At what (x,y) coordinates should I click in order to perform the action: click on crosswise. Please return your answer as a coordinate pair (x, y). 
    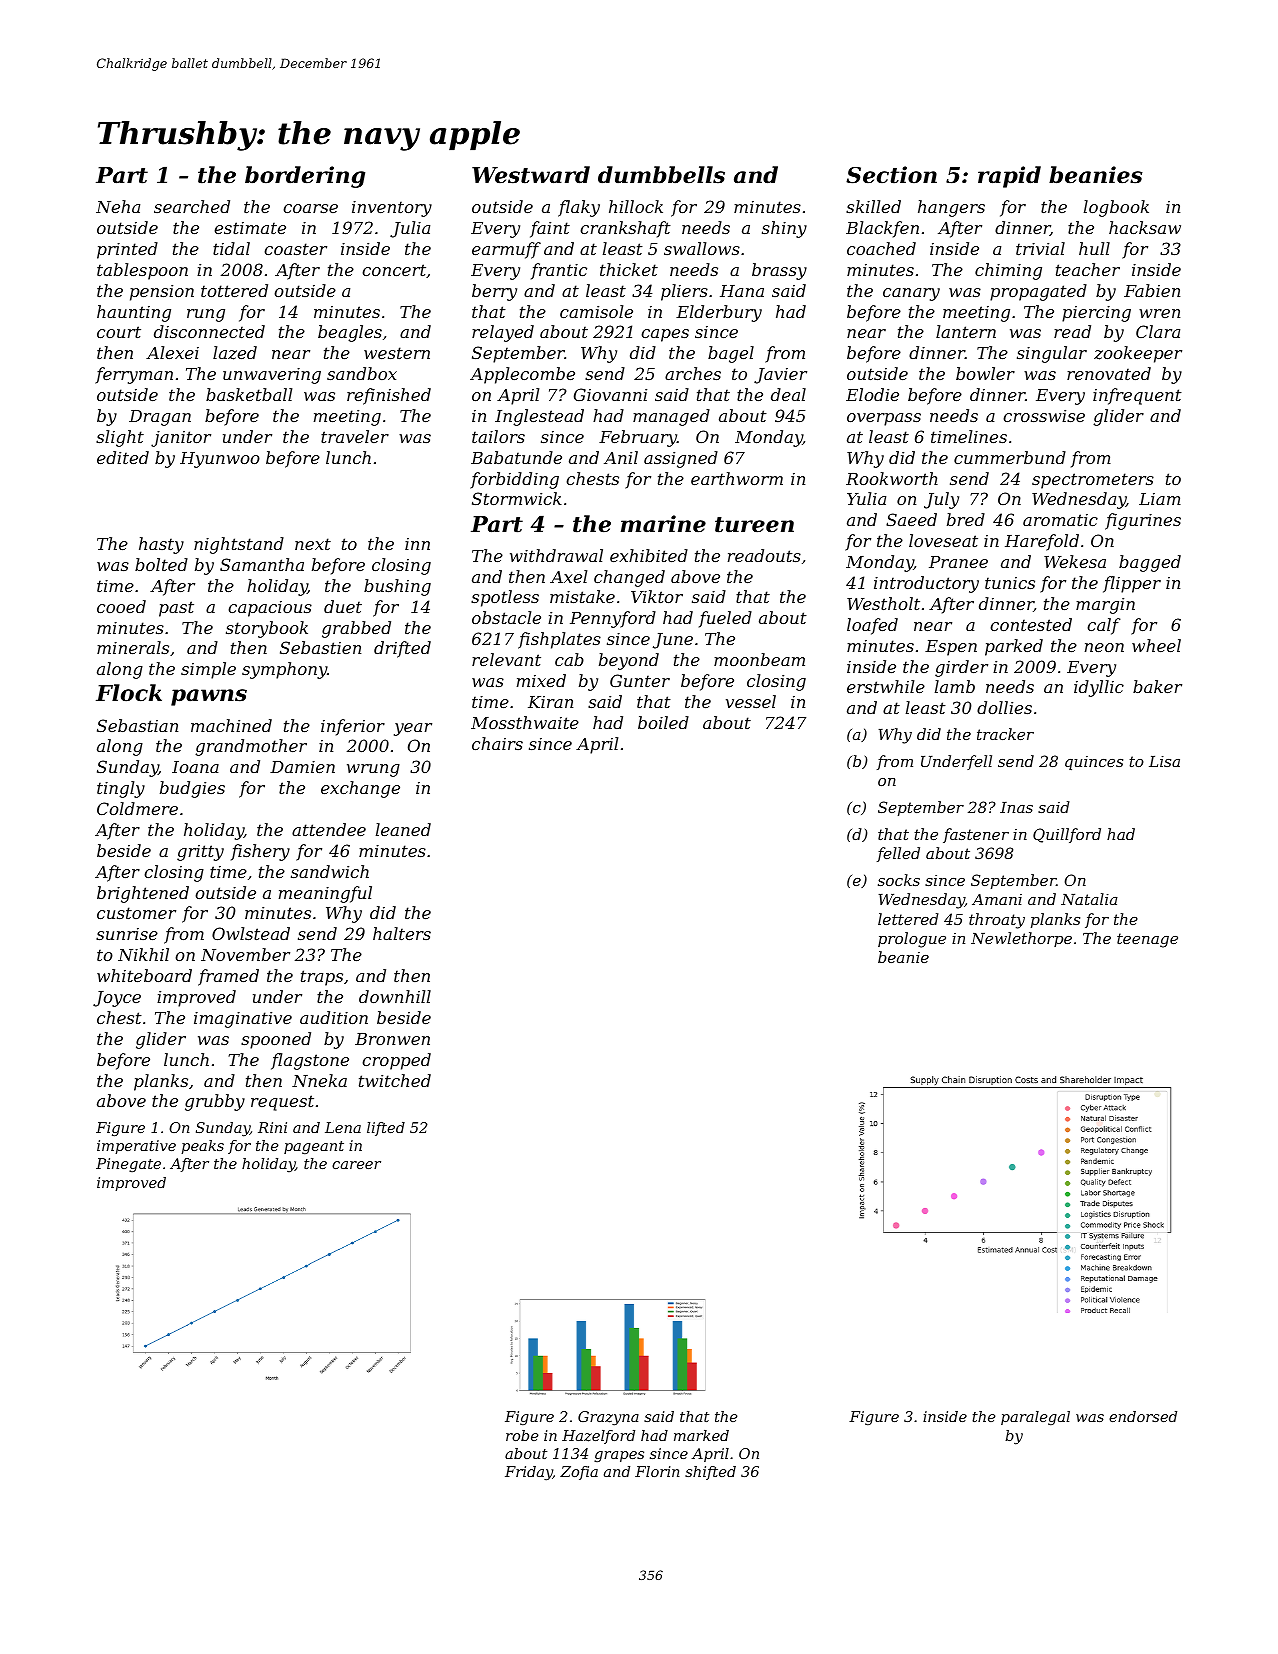
    Looking at the image, I should click on (1044, 416).
